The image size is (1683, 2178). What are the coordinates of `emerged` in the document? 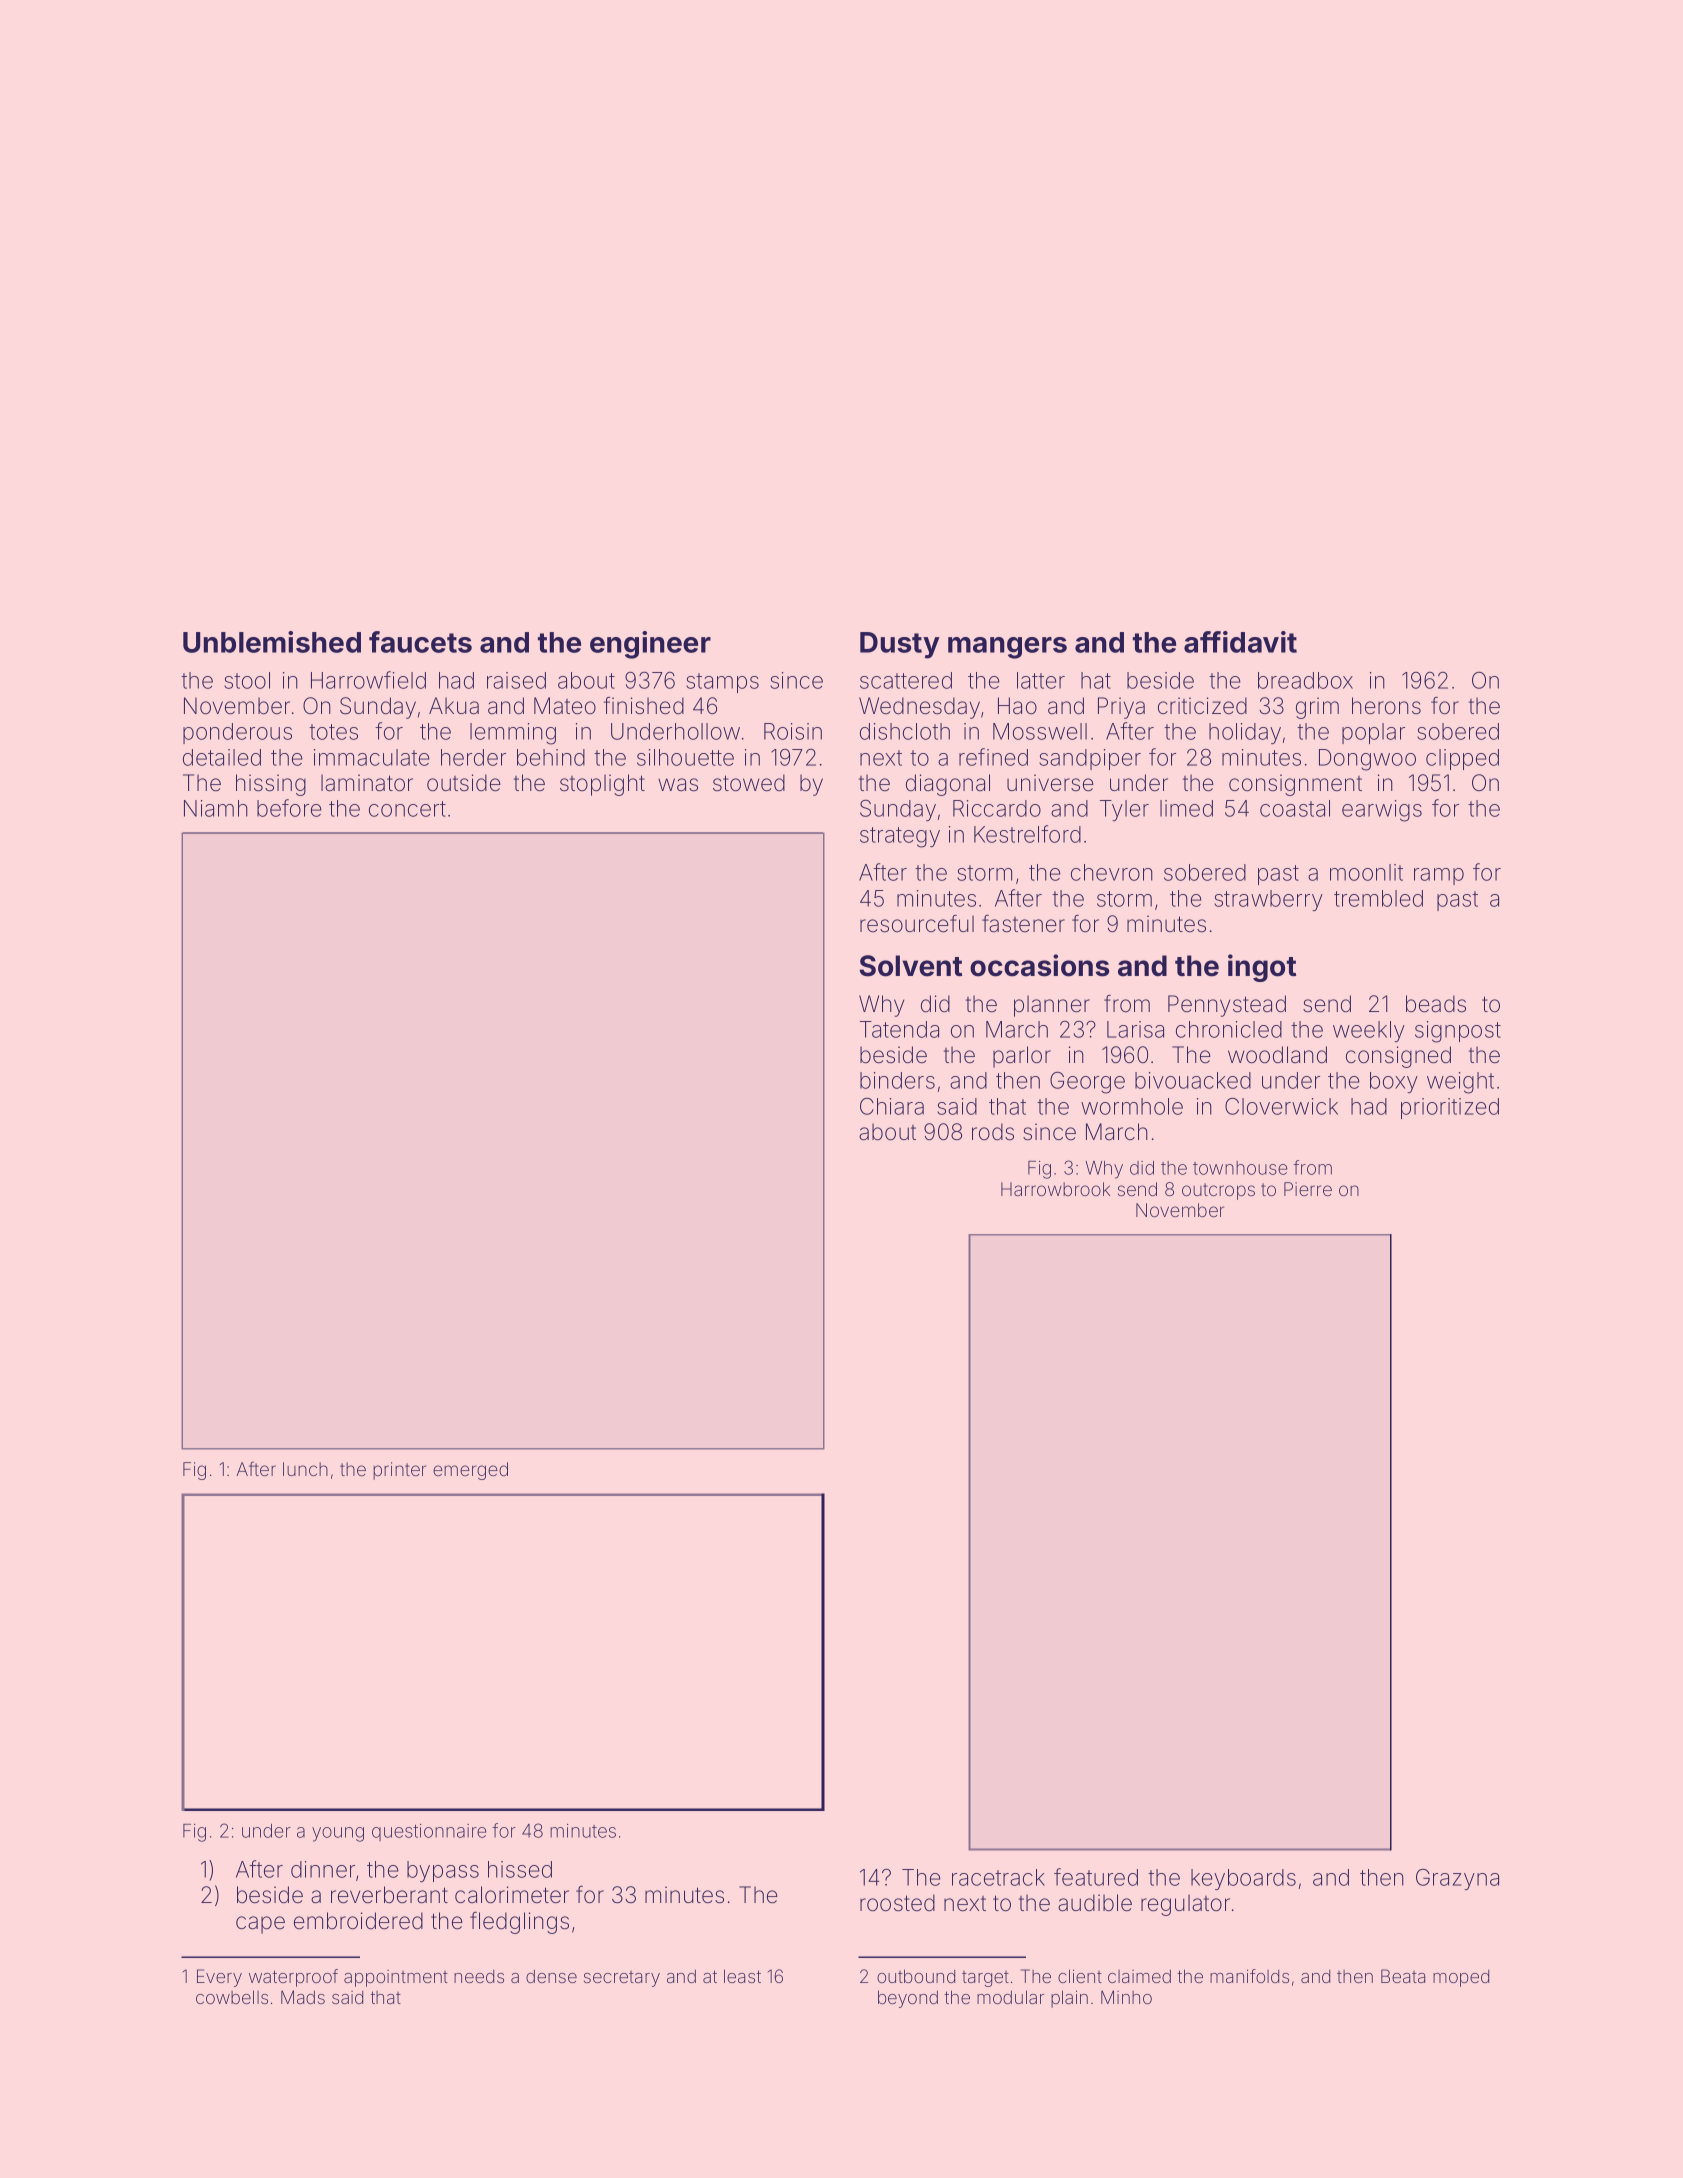 It's located at (470, 1471).
